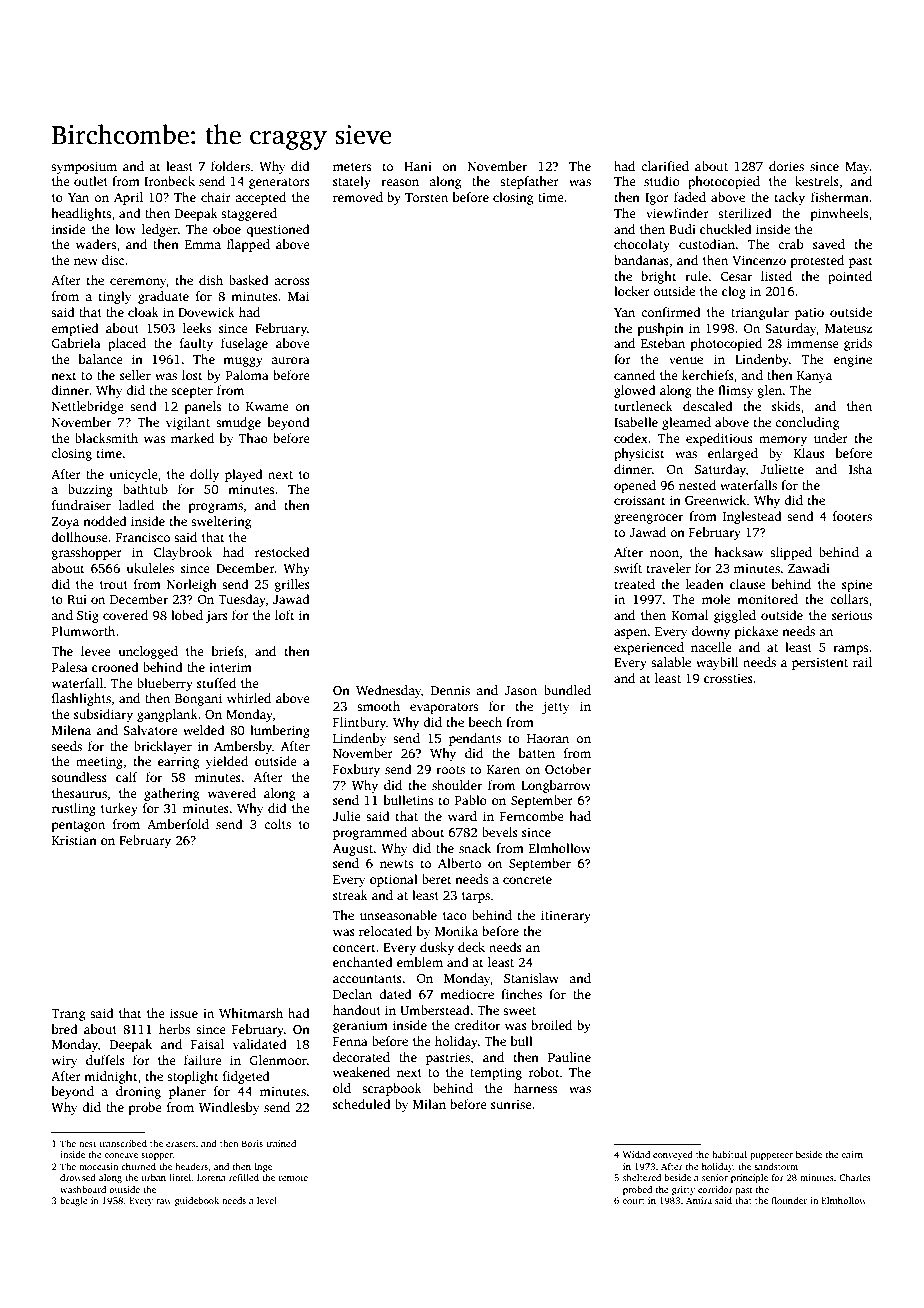  Describe the element at coordinates (267, 1200) in the image. I see `level` at that location.
